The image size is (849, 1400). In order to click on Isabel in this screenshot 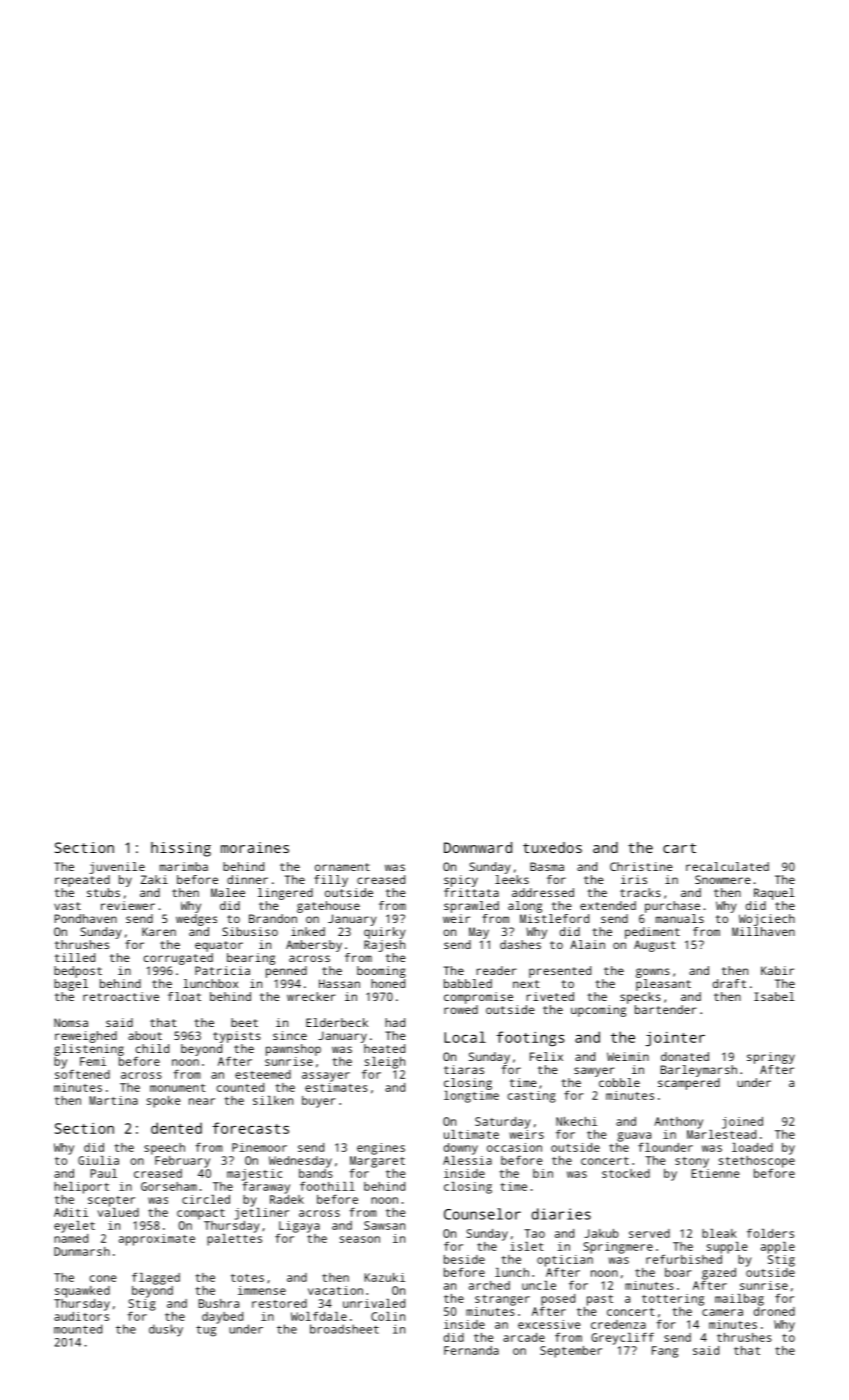, I will do `click(774, 996)`.
